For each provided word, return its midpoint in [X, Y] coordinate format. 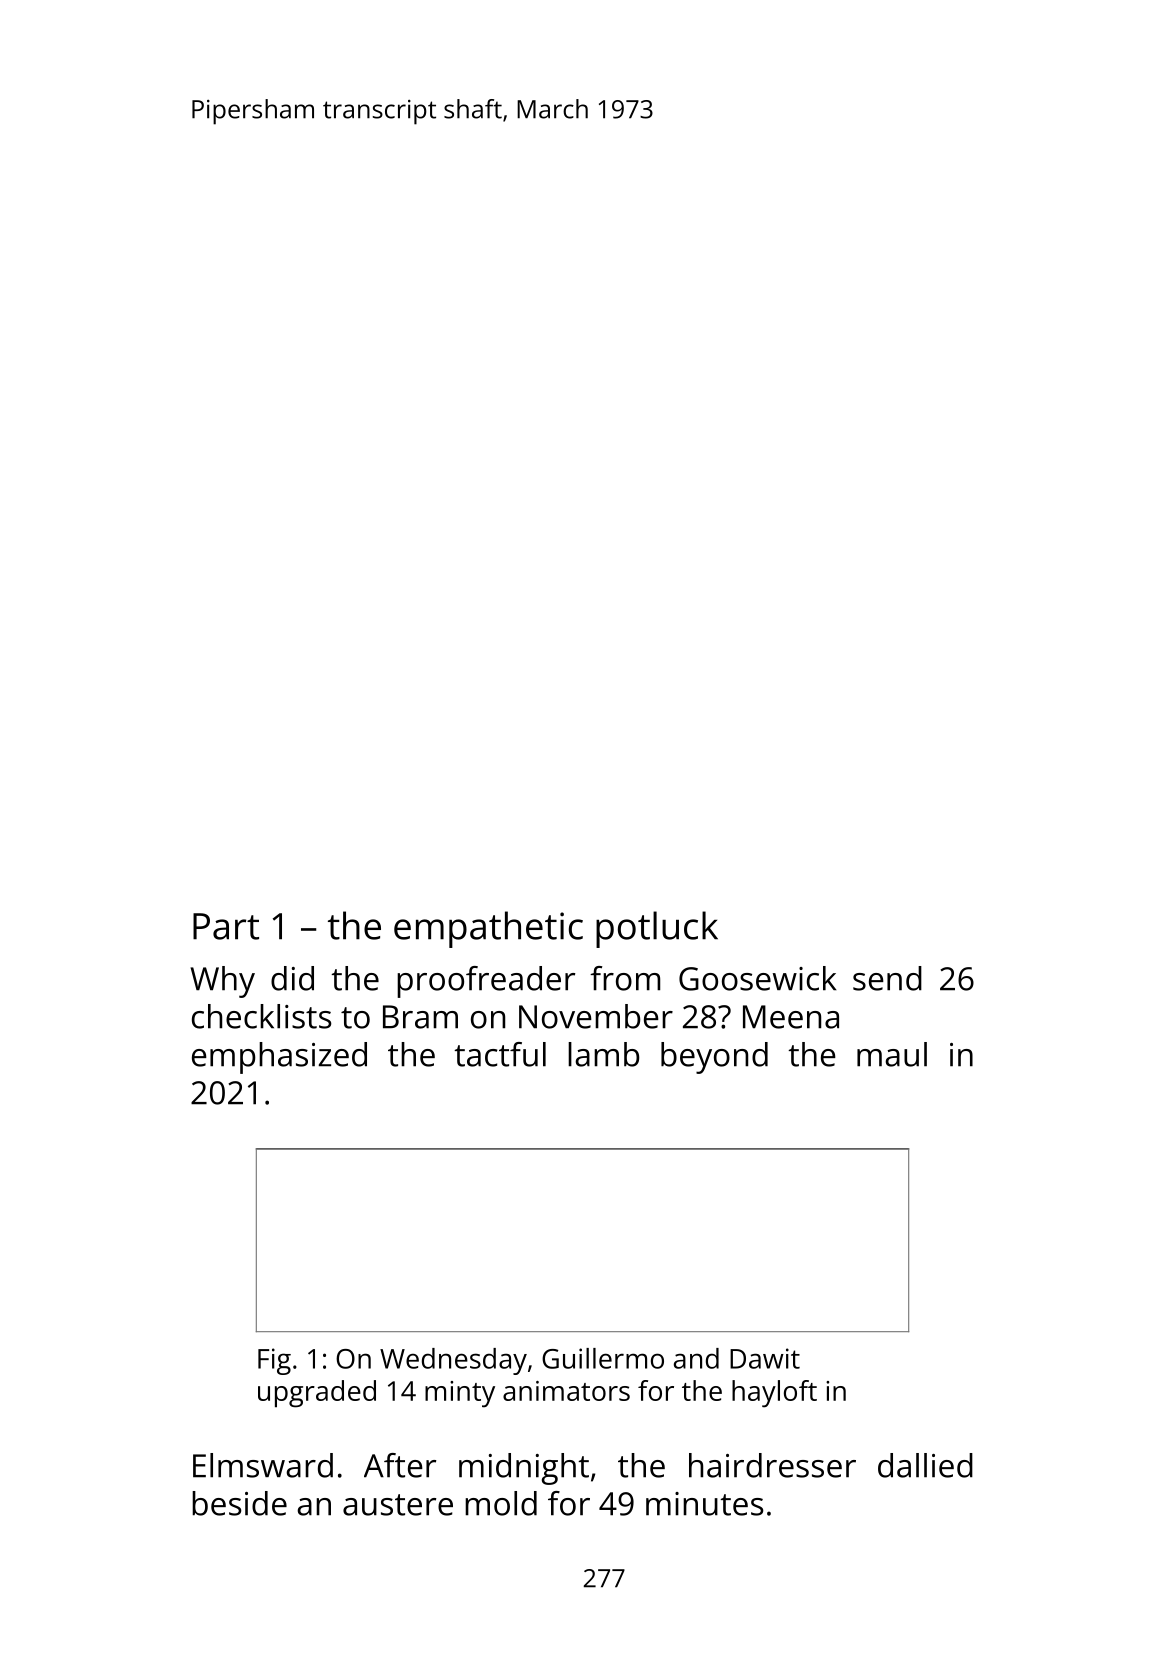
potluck [657, 929]
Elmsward [263, 1465]
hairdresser [772, 1465]
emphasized [279, 1058]
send [887, 978]
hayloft [774, 1394]
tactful [500, 1054]
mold [501, 1503]
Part [226, 926]
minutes [705, 1504]
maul [892, 1054]
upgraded [317, 1394]
